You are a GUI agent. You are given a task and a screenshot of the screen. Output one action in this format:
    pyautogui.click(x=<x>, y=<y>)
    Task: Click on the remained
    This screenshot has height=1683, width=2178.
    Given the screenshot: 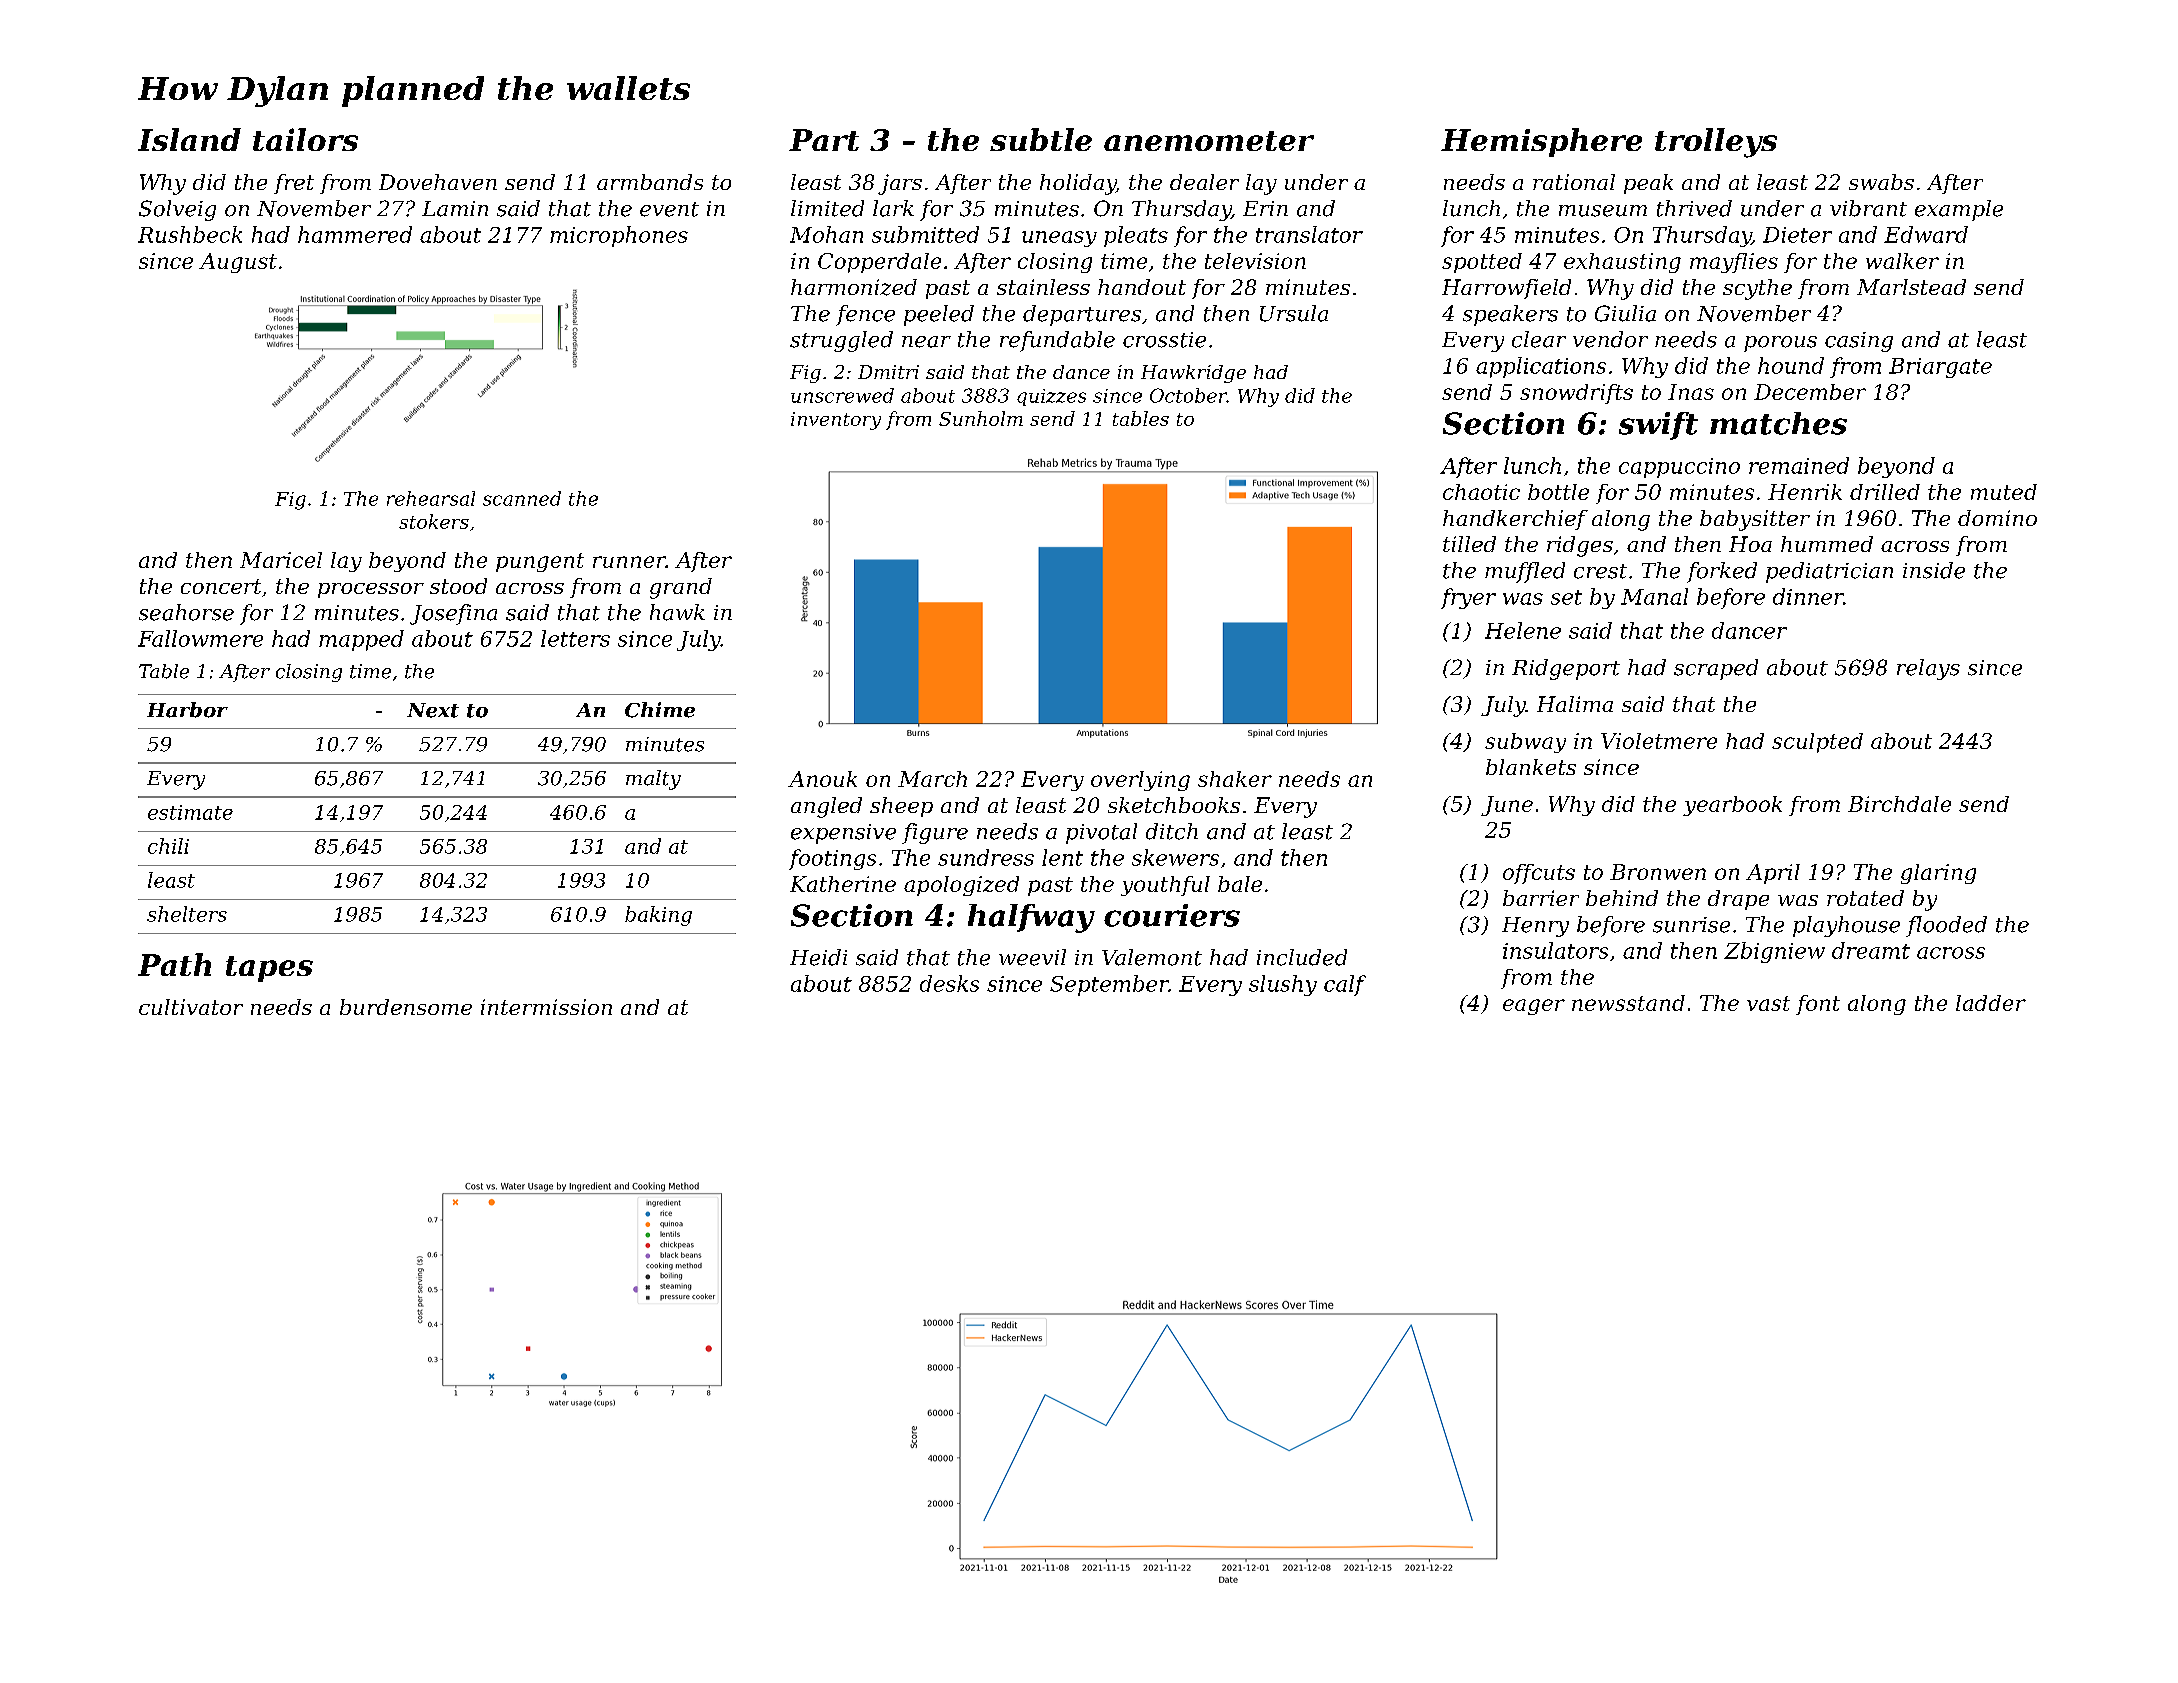 What is the action you would take?
    pyautogui.click(x=1799, y=465)
